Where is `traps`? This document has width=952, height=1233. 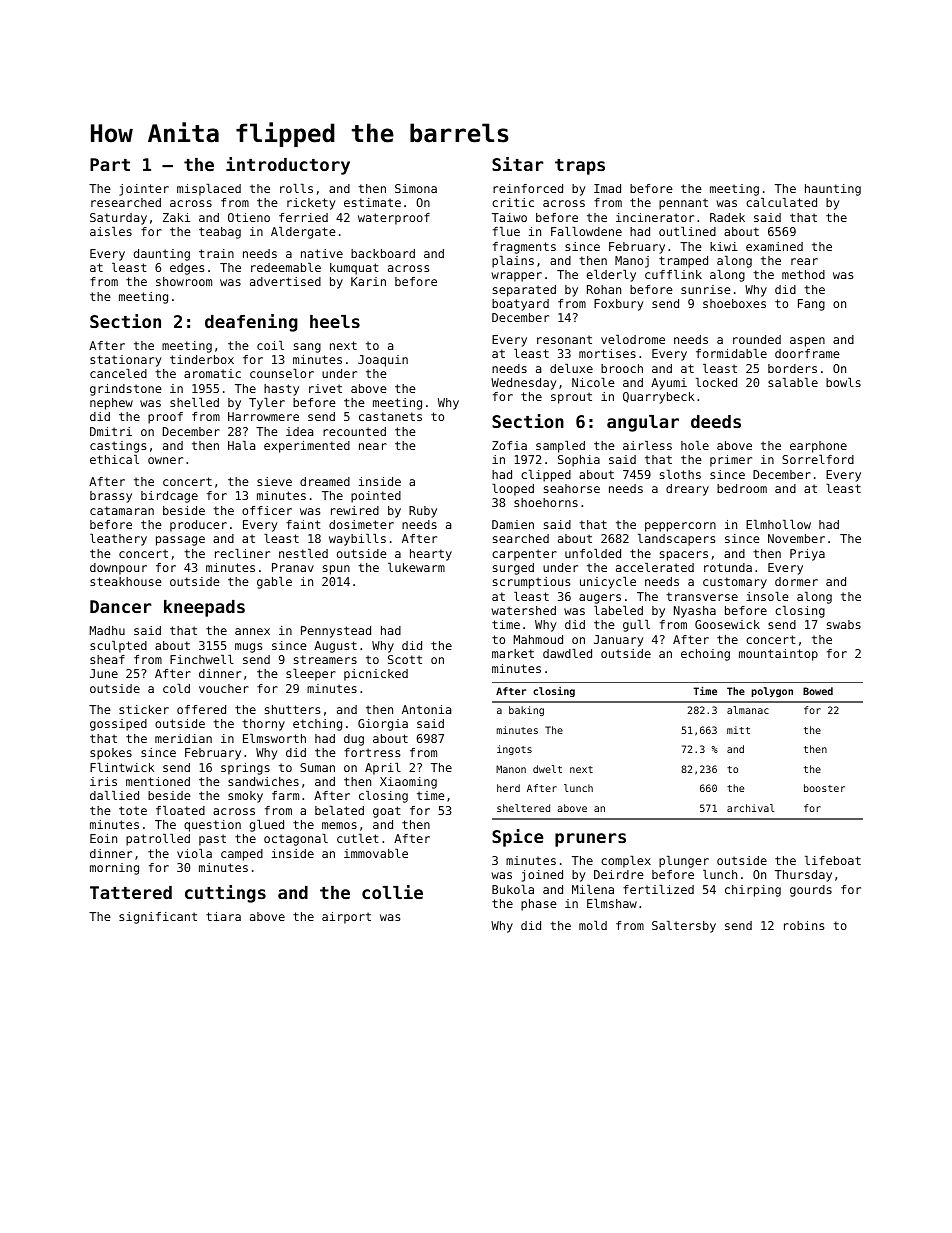
traps is located at coordinates (580, 167).
